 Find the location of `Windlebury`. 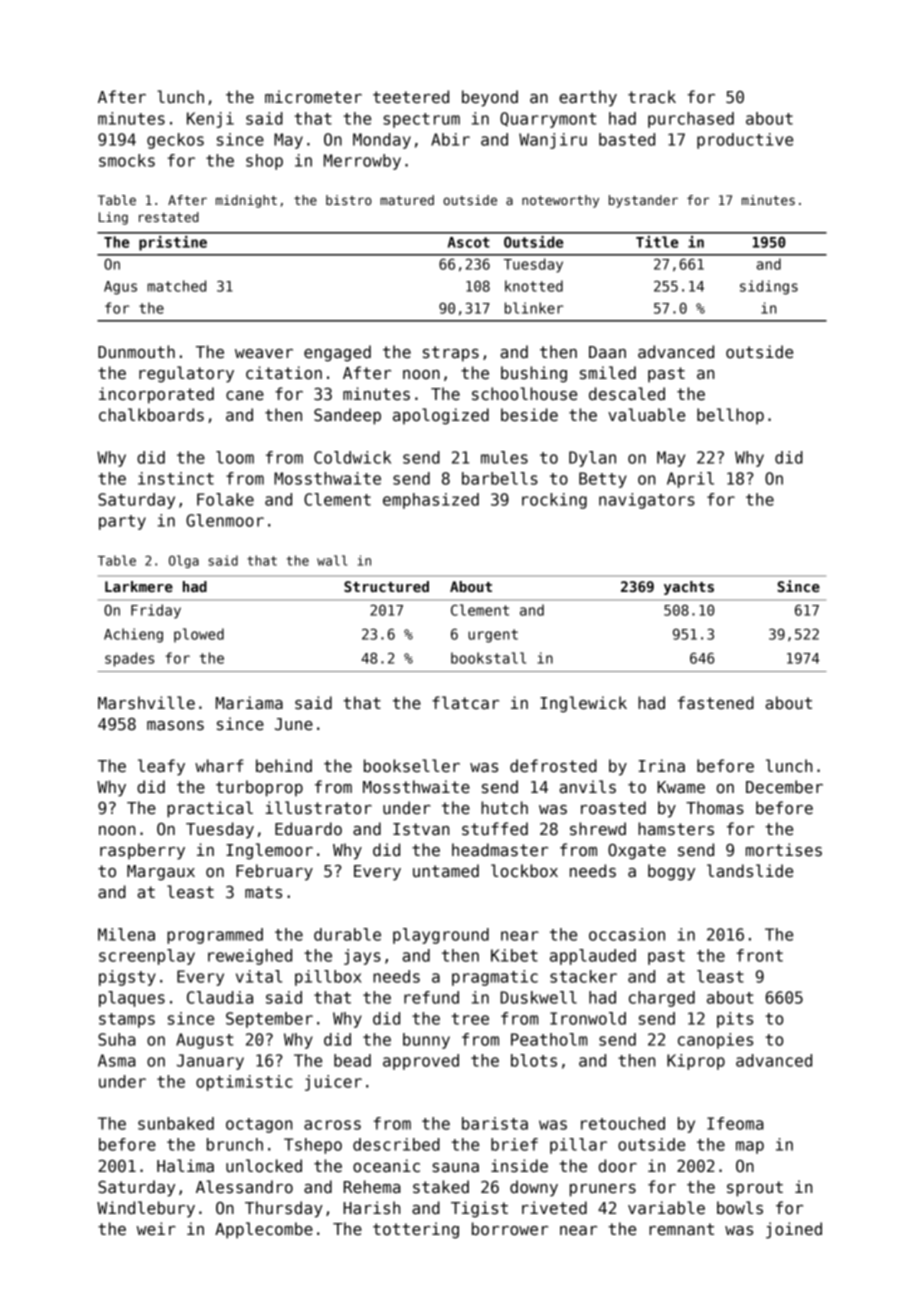

Windlebury is located at coordinates (146, 1209).
